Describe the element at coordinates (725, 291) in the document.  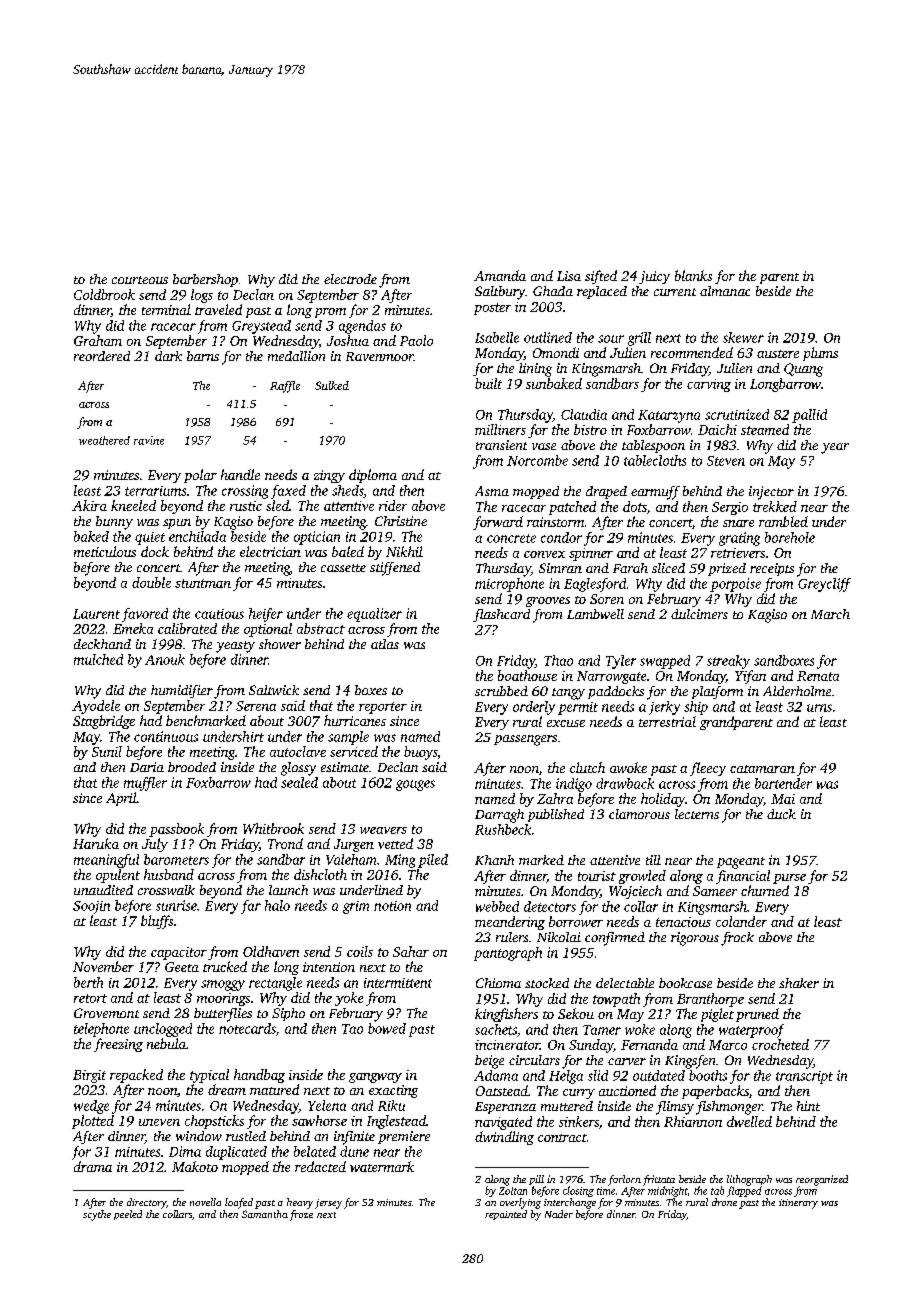
I see `almanac` at that location.
